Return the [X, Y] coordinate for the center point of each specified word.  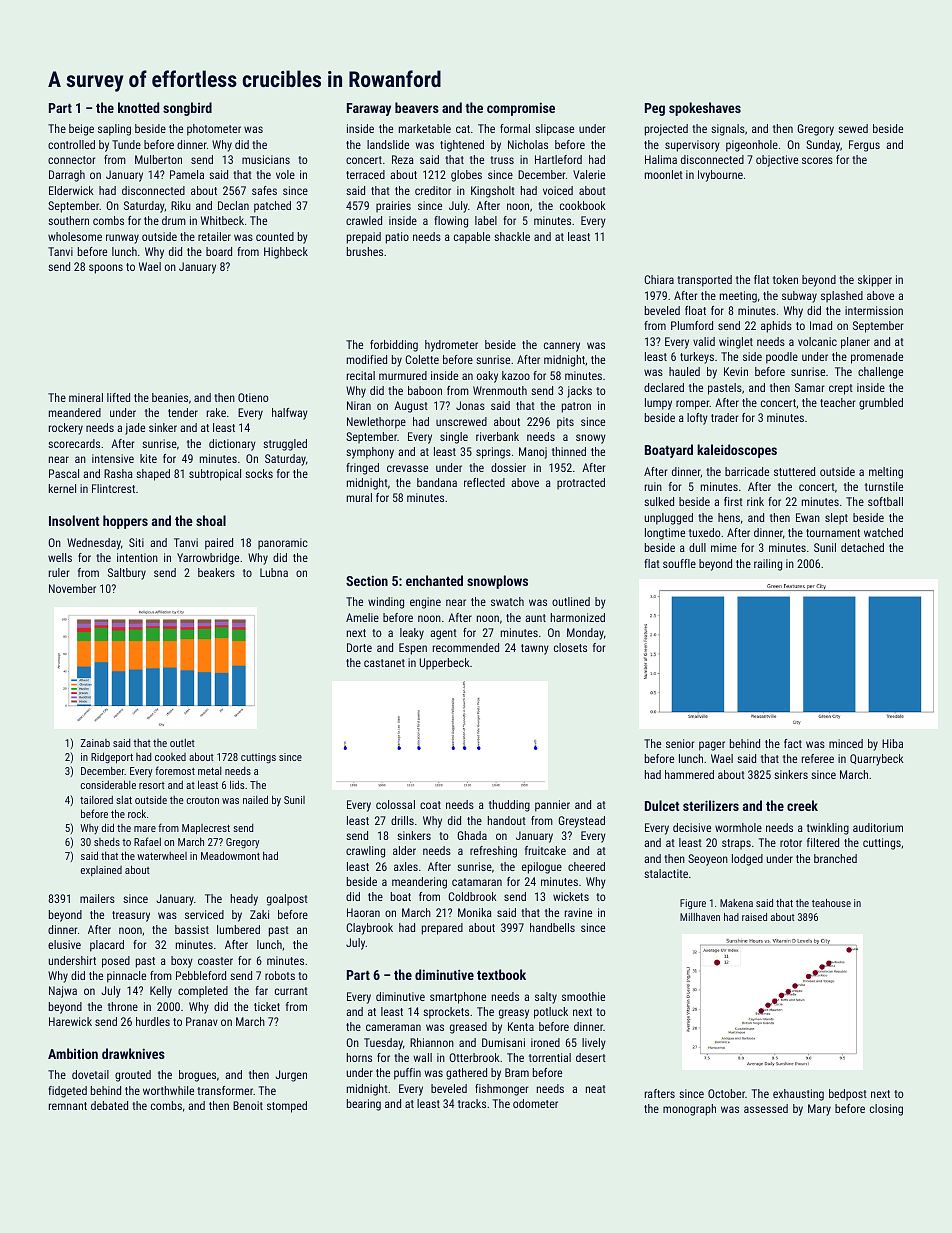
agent [443, 634]
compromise [521, 109]
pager [712, 746]
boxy [182, 962]
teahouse [831, 903]
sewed [853, 128]
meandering [419, 883]
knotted [138, 107]
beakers [216, 572]
